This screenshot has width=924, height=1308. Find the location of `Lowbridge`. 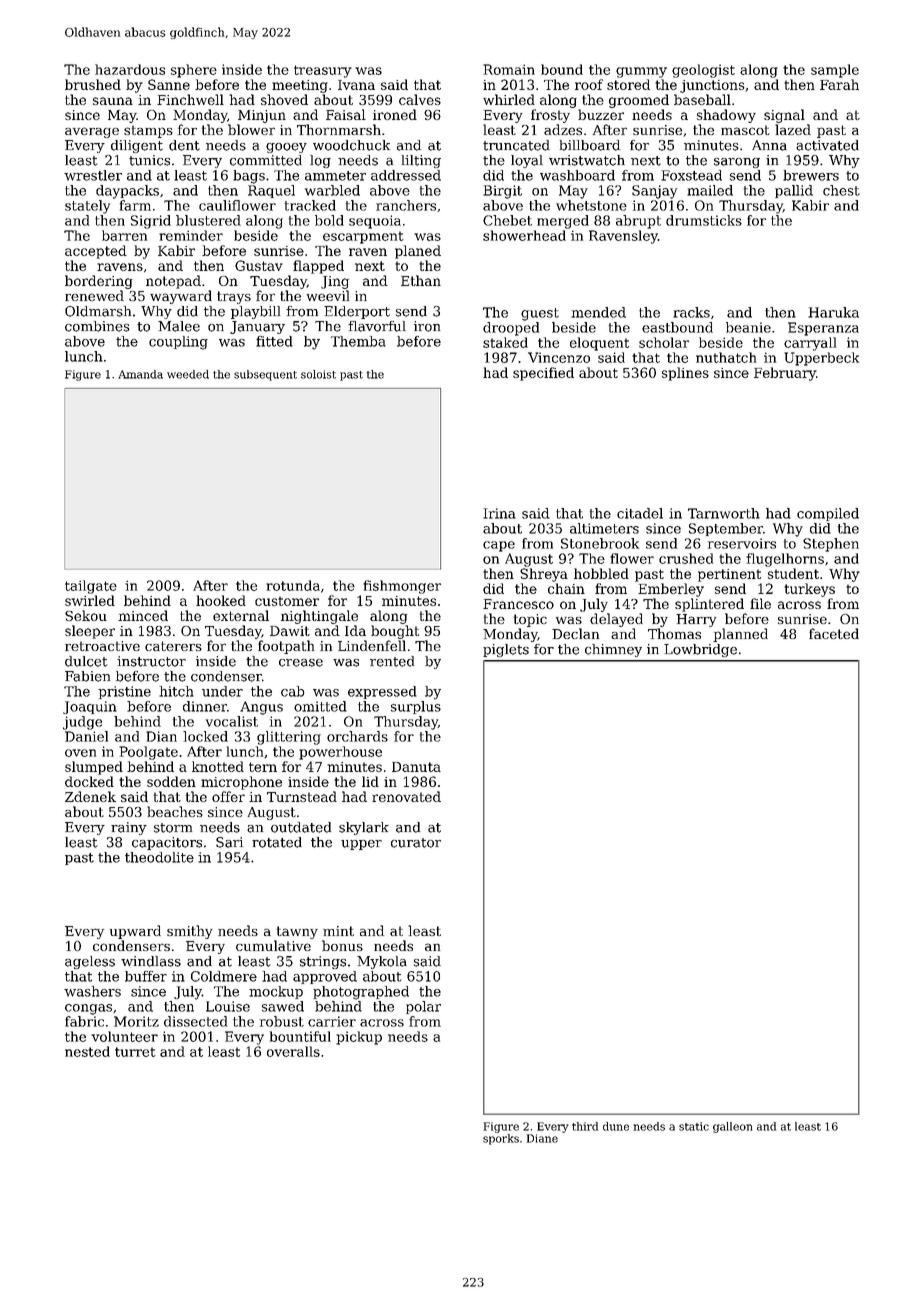

Lowbridge is located at coordinates (700, 650).
